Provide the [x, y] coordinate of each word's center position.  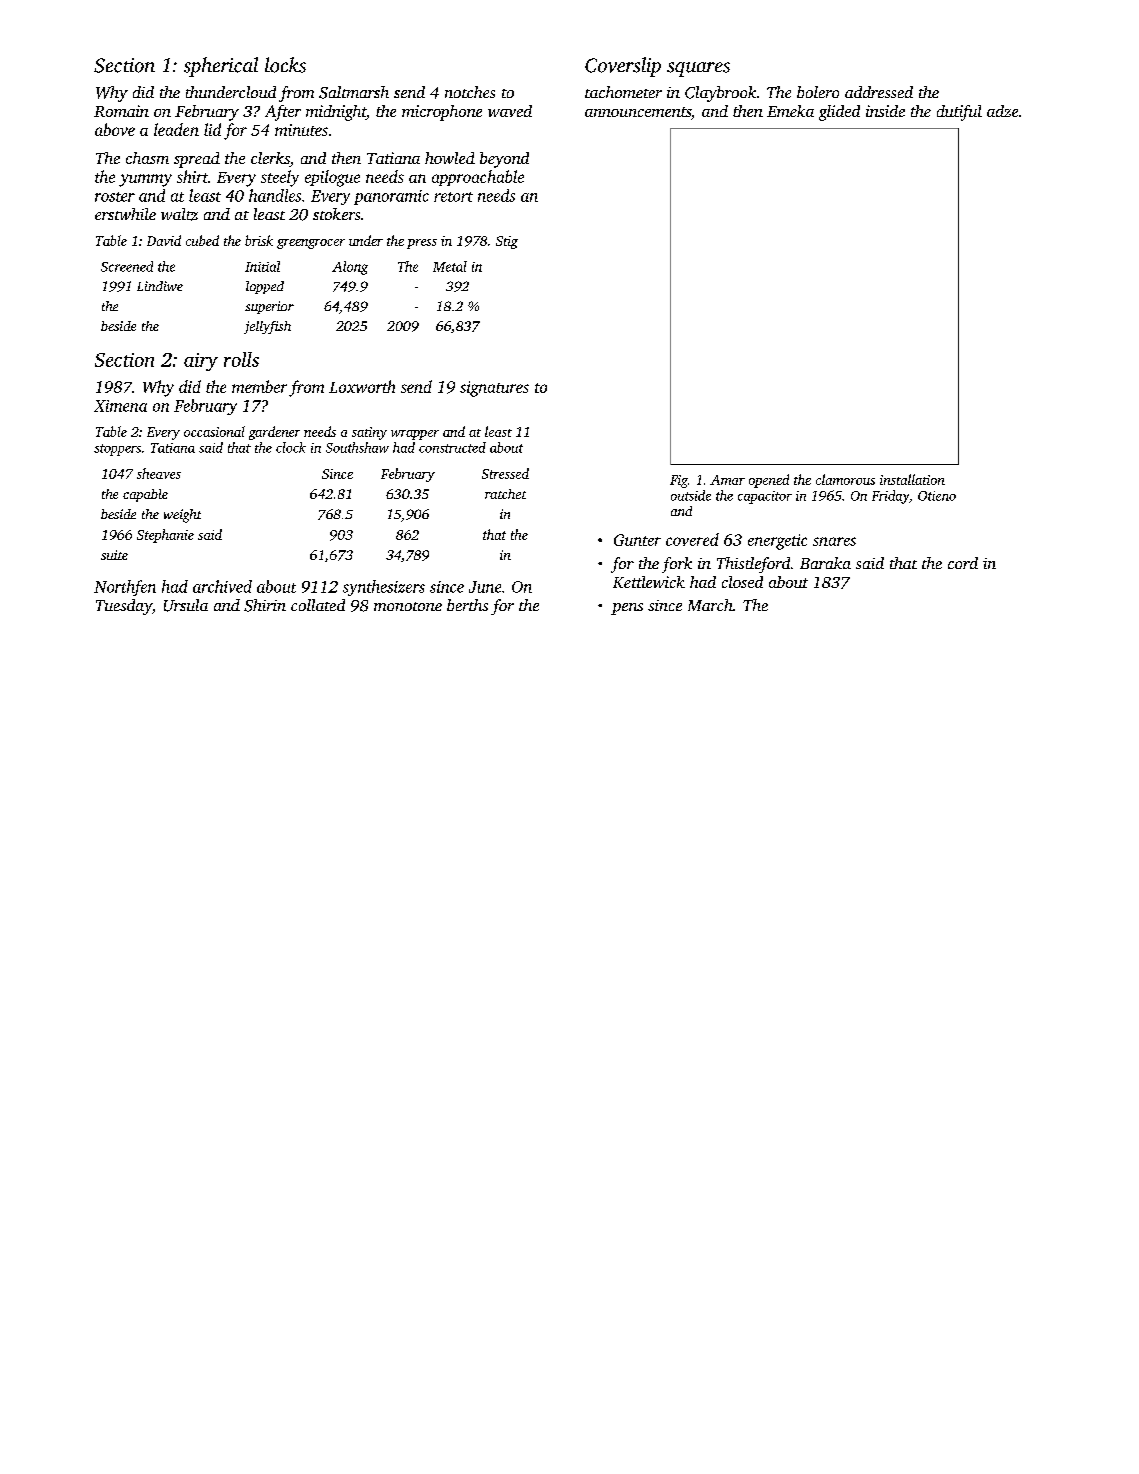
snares [834, 541]
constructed [452, 447]
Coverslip [623, 67]
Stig [507, 242]
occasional [214, 431]
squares [698, 69]
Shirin [265, 605]
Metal [450, 266]
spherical [221, 67]
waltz [179, 214]
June [485, 587]
